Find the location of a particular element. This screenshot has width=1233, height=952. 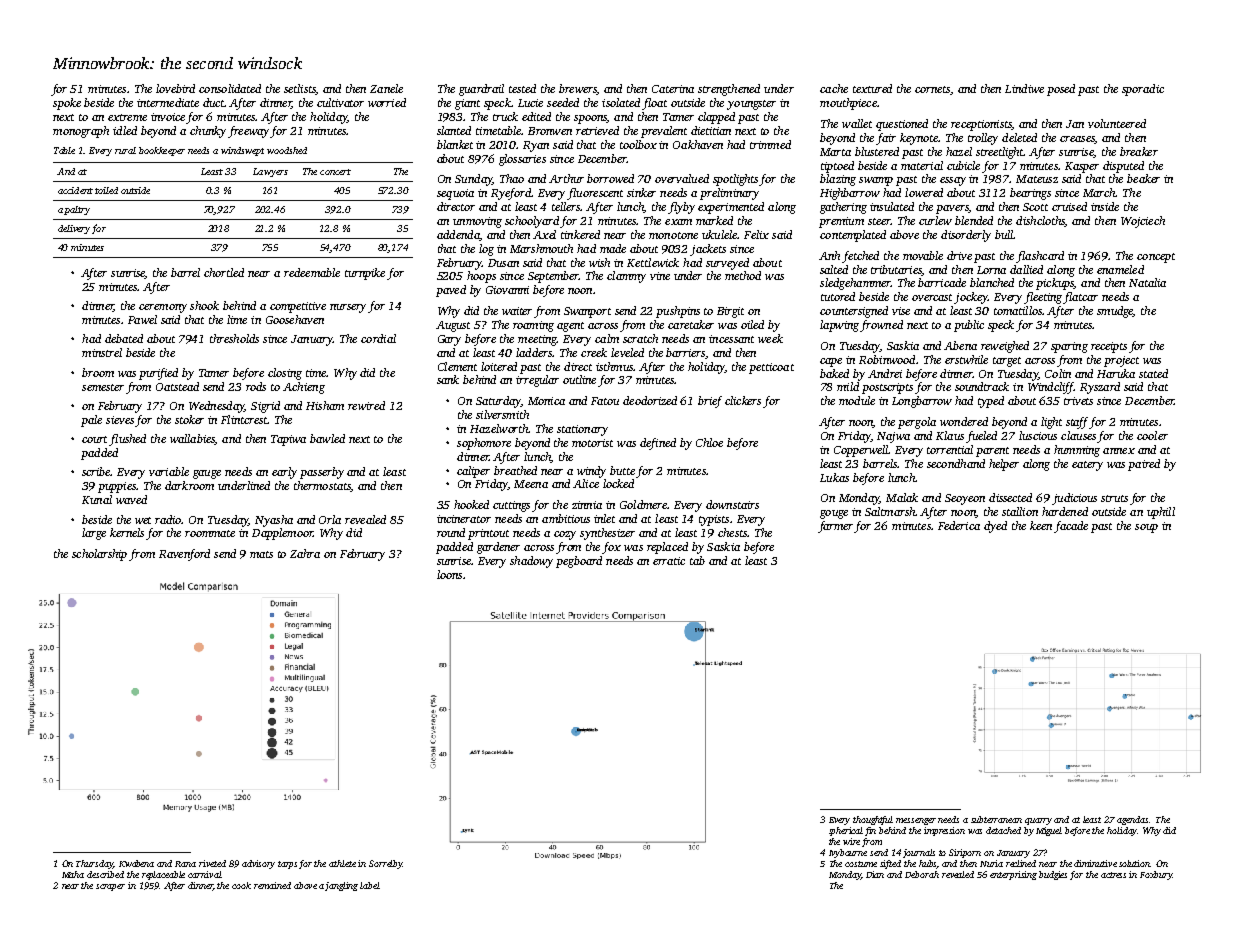

spherical is located at coordinates (846, 831).
